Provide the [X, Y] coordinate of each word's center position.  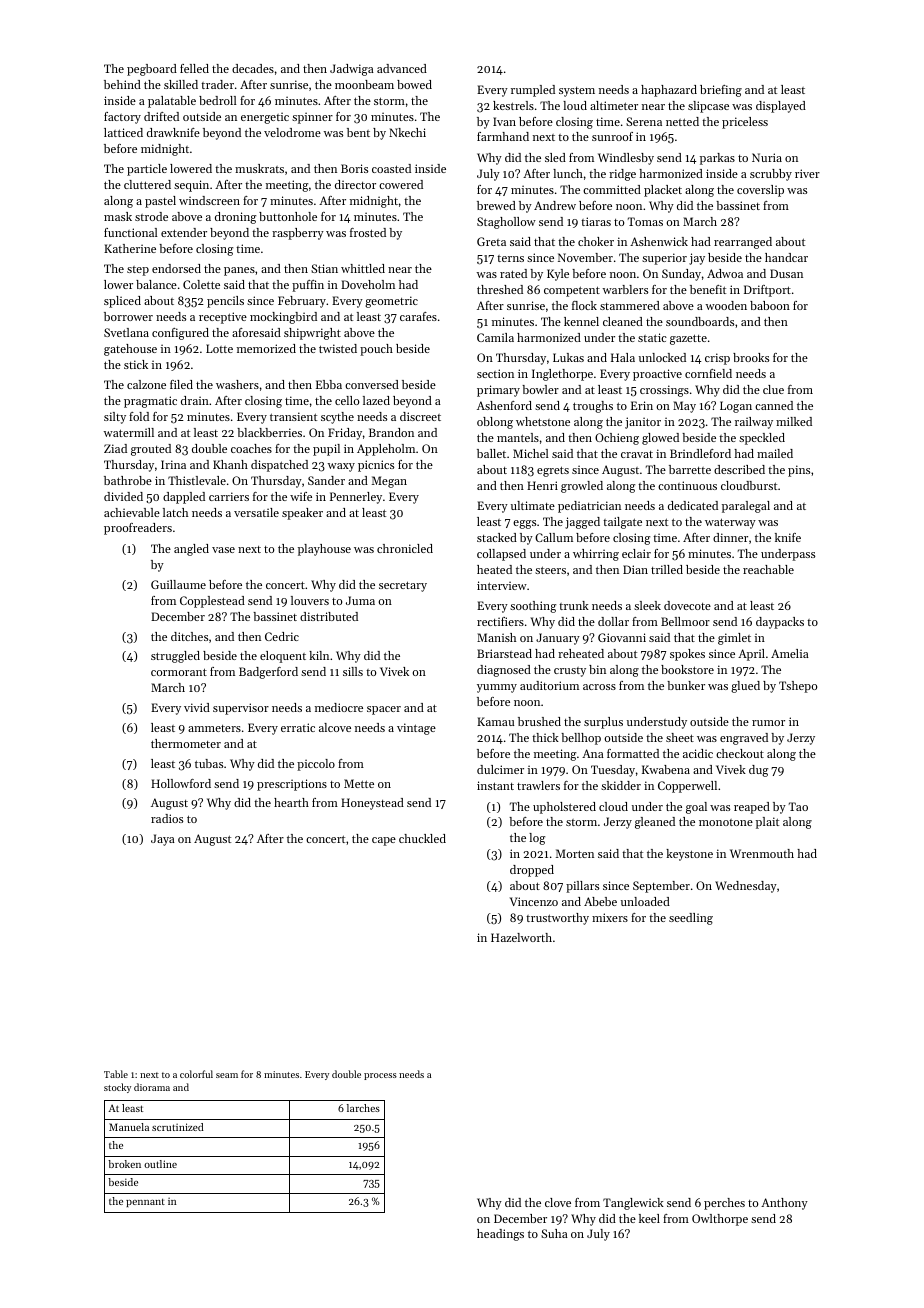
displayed [781, 107]
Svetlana [126, 332]
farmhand [503, 136]
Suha [554, 1233]
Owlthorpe [720, 1220]
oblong [495, 423]
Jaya [163, 840]
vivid [197, 707]
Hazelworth [521, 937]
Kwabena [666, 769]
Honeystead [372, 804]
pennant [145, 1203]
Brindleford [700, 453]
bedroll [218, 100]
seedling [691, 919]
